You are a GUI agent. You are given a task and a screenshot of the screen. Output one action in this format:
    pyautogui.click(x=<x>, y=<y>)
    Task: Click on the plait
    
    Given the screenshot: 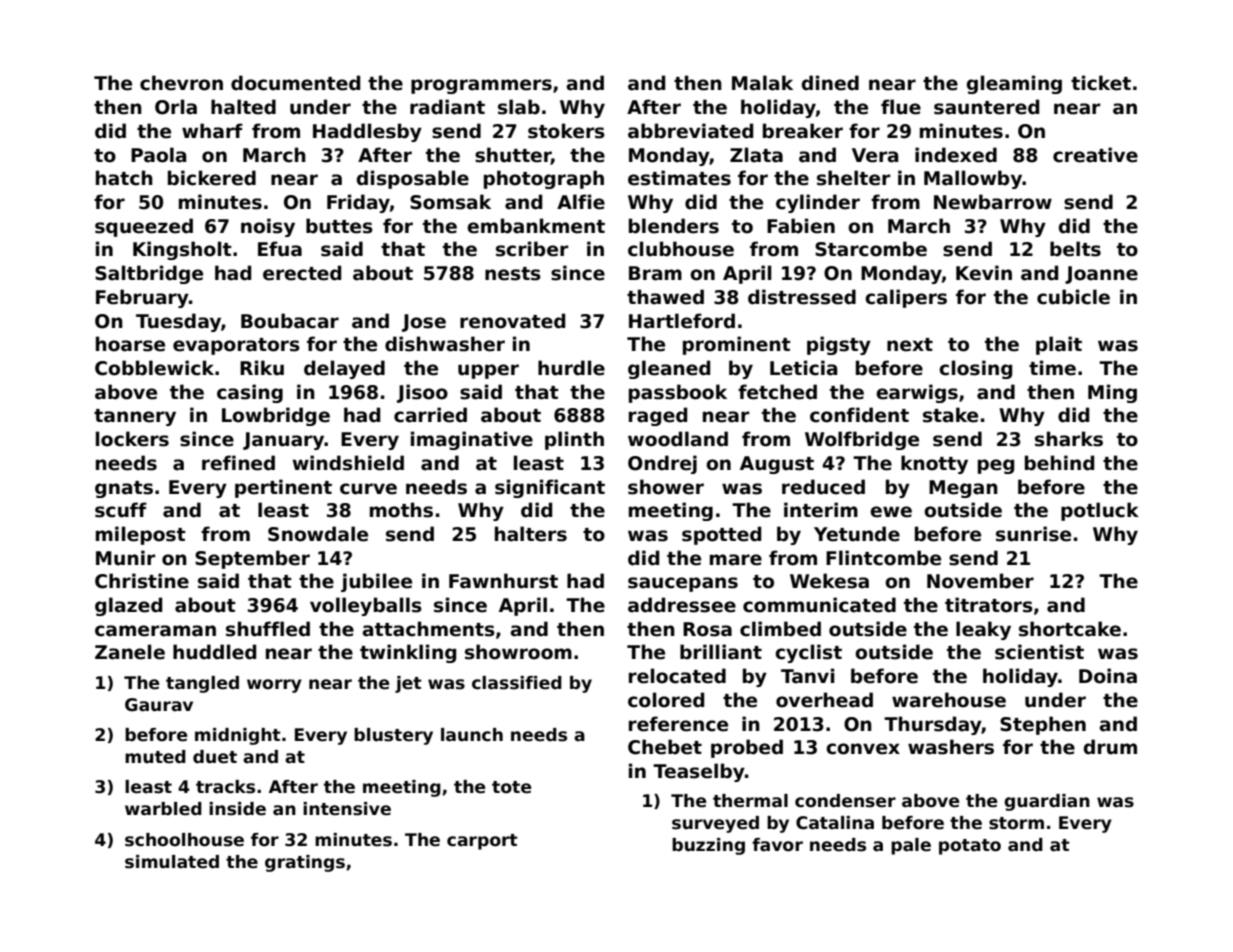 What is the action you would take?
    pyautogui.click(x=1059, y=345)
